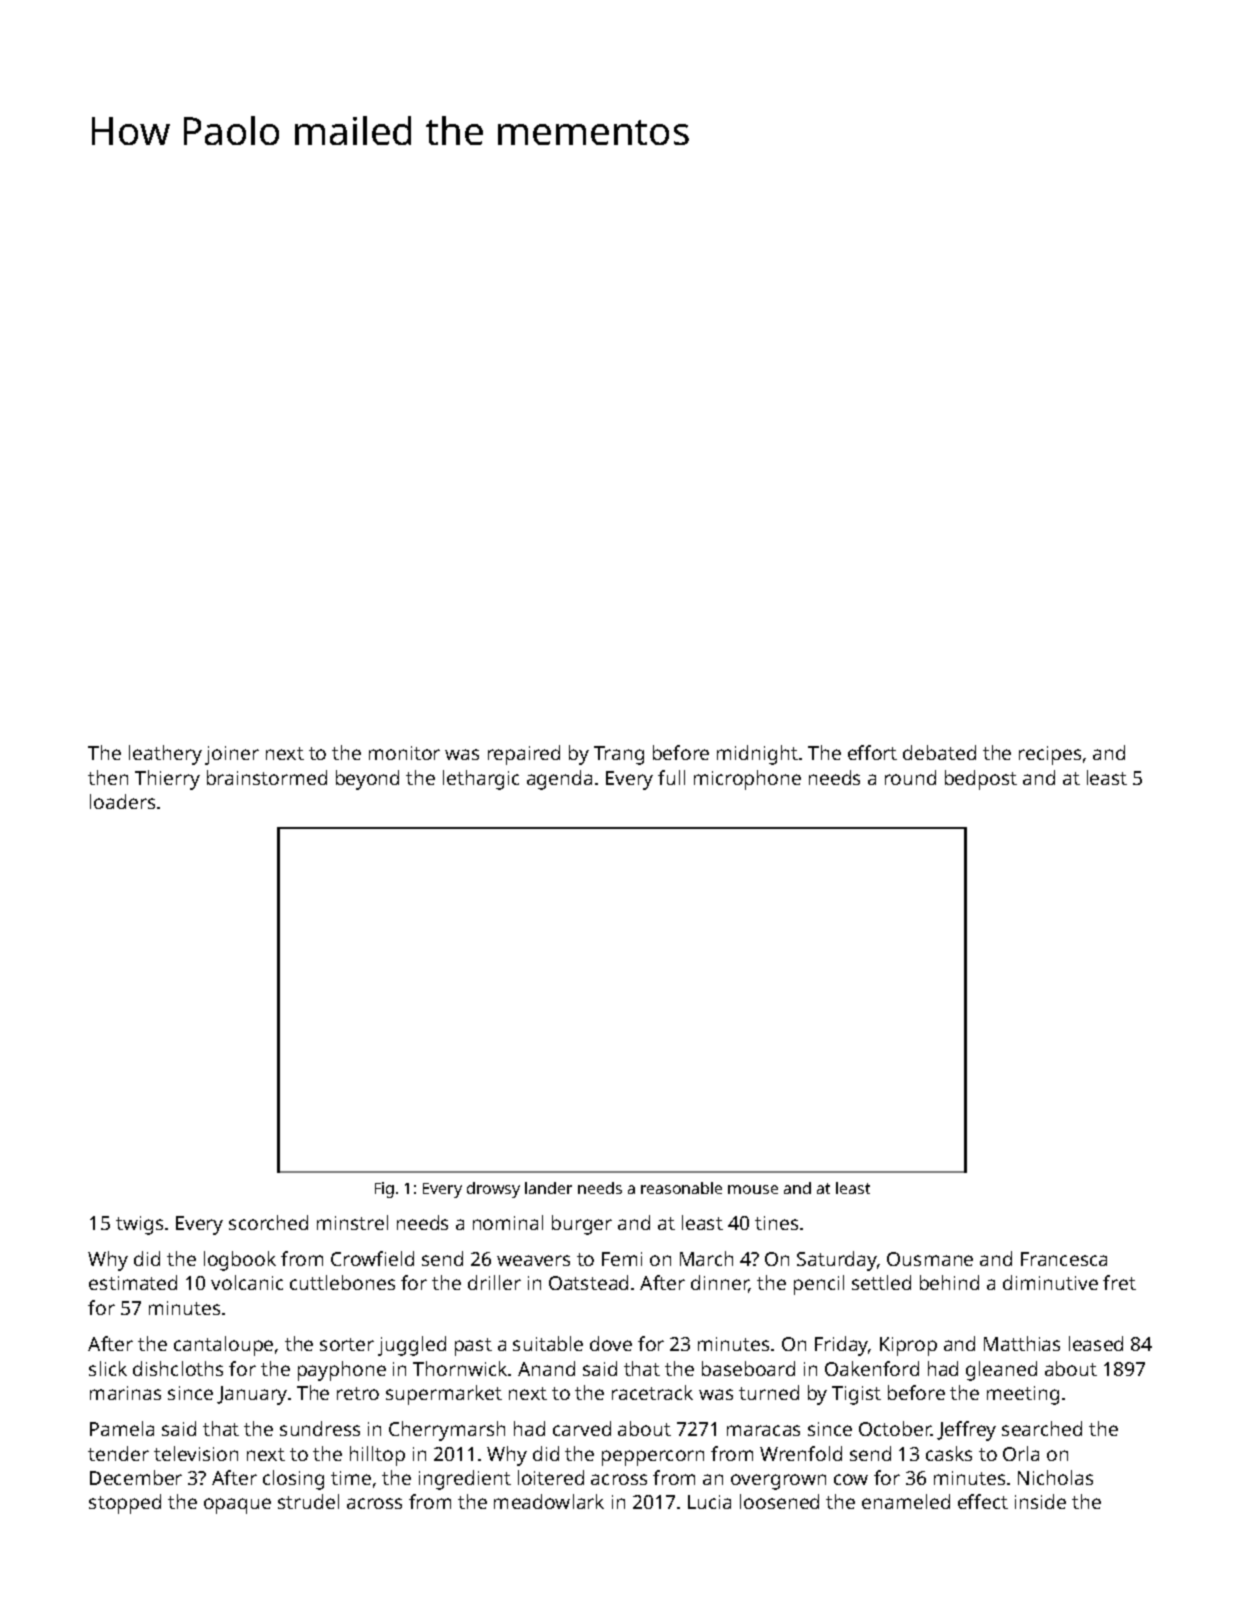 Image resolution: width=1244 pixels, height=1610 pixels. What do you see at coordinates (981, 780) in the screenshot?
I see `bedpost` at bounding box center [981, 780].
